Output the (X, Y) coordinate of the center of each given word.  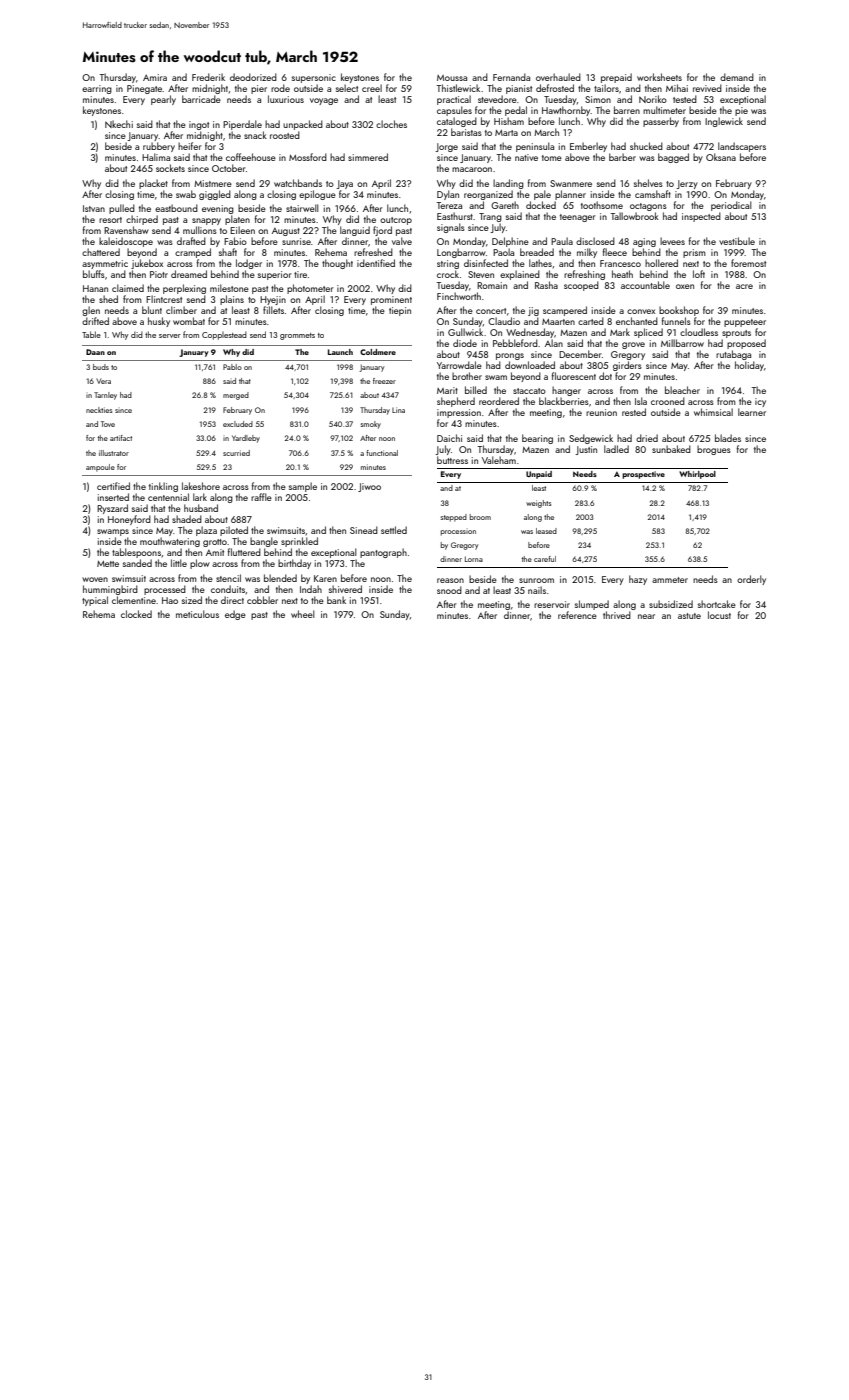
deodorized (253, 77)
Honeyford (129, 520)
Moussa (452, 78)
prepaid (616, 78)
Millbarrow (682, 343)
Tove (108, 424)
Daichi (449, 438)
